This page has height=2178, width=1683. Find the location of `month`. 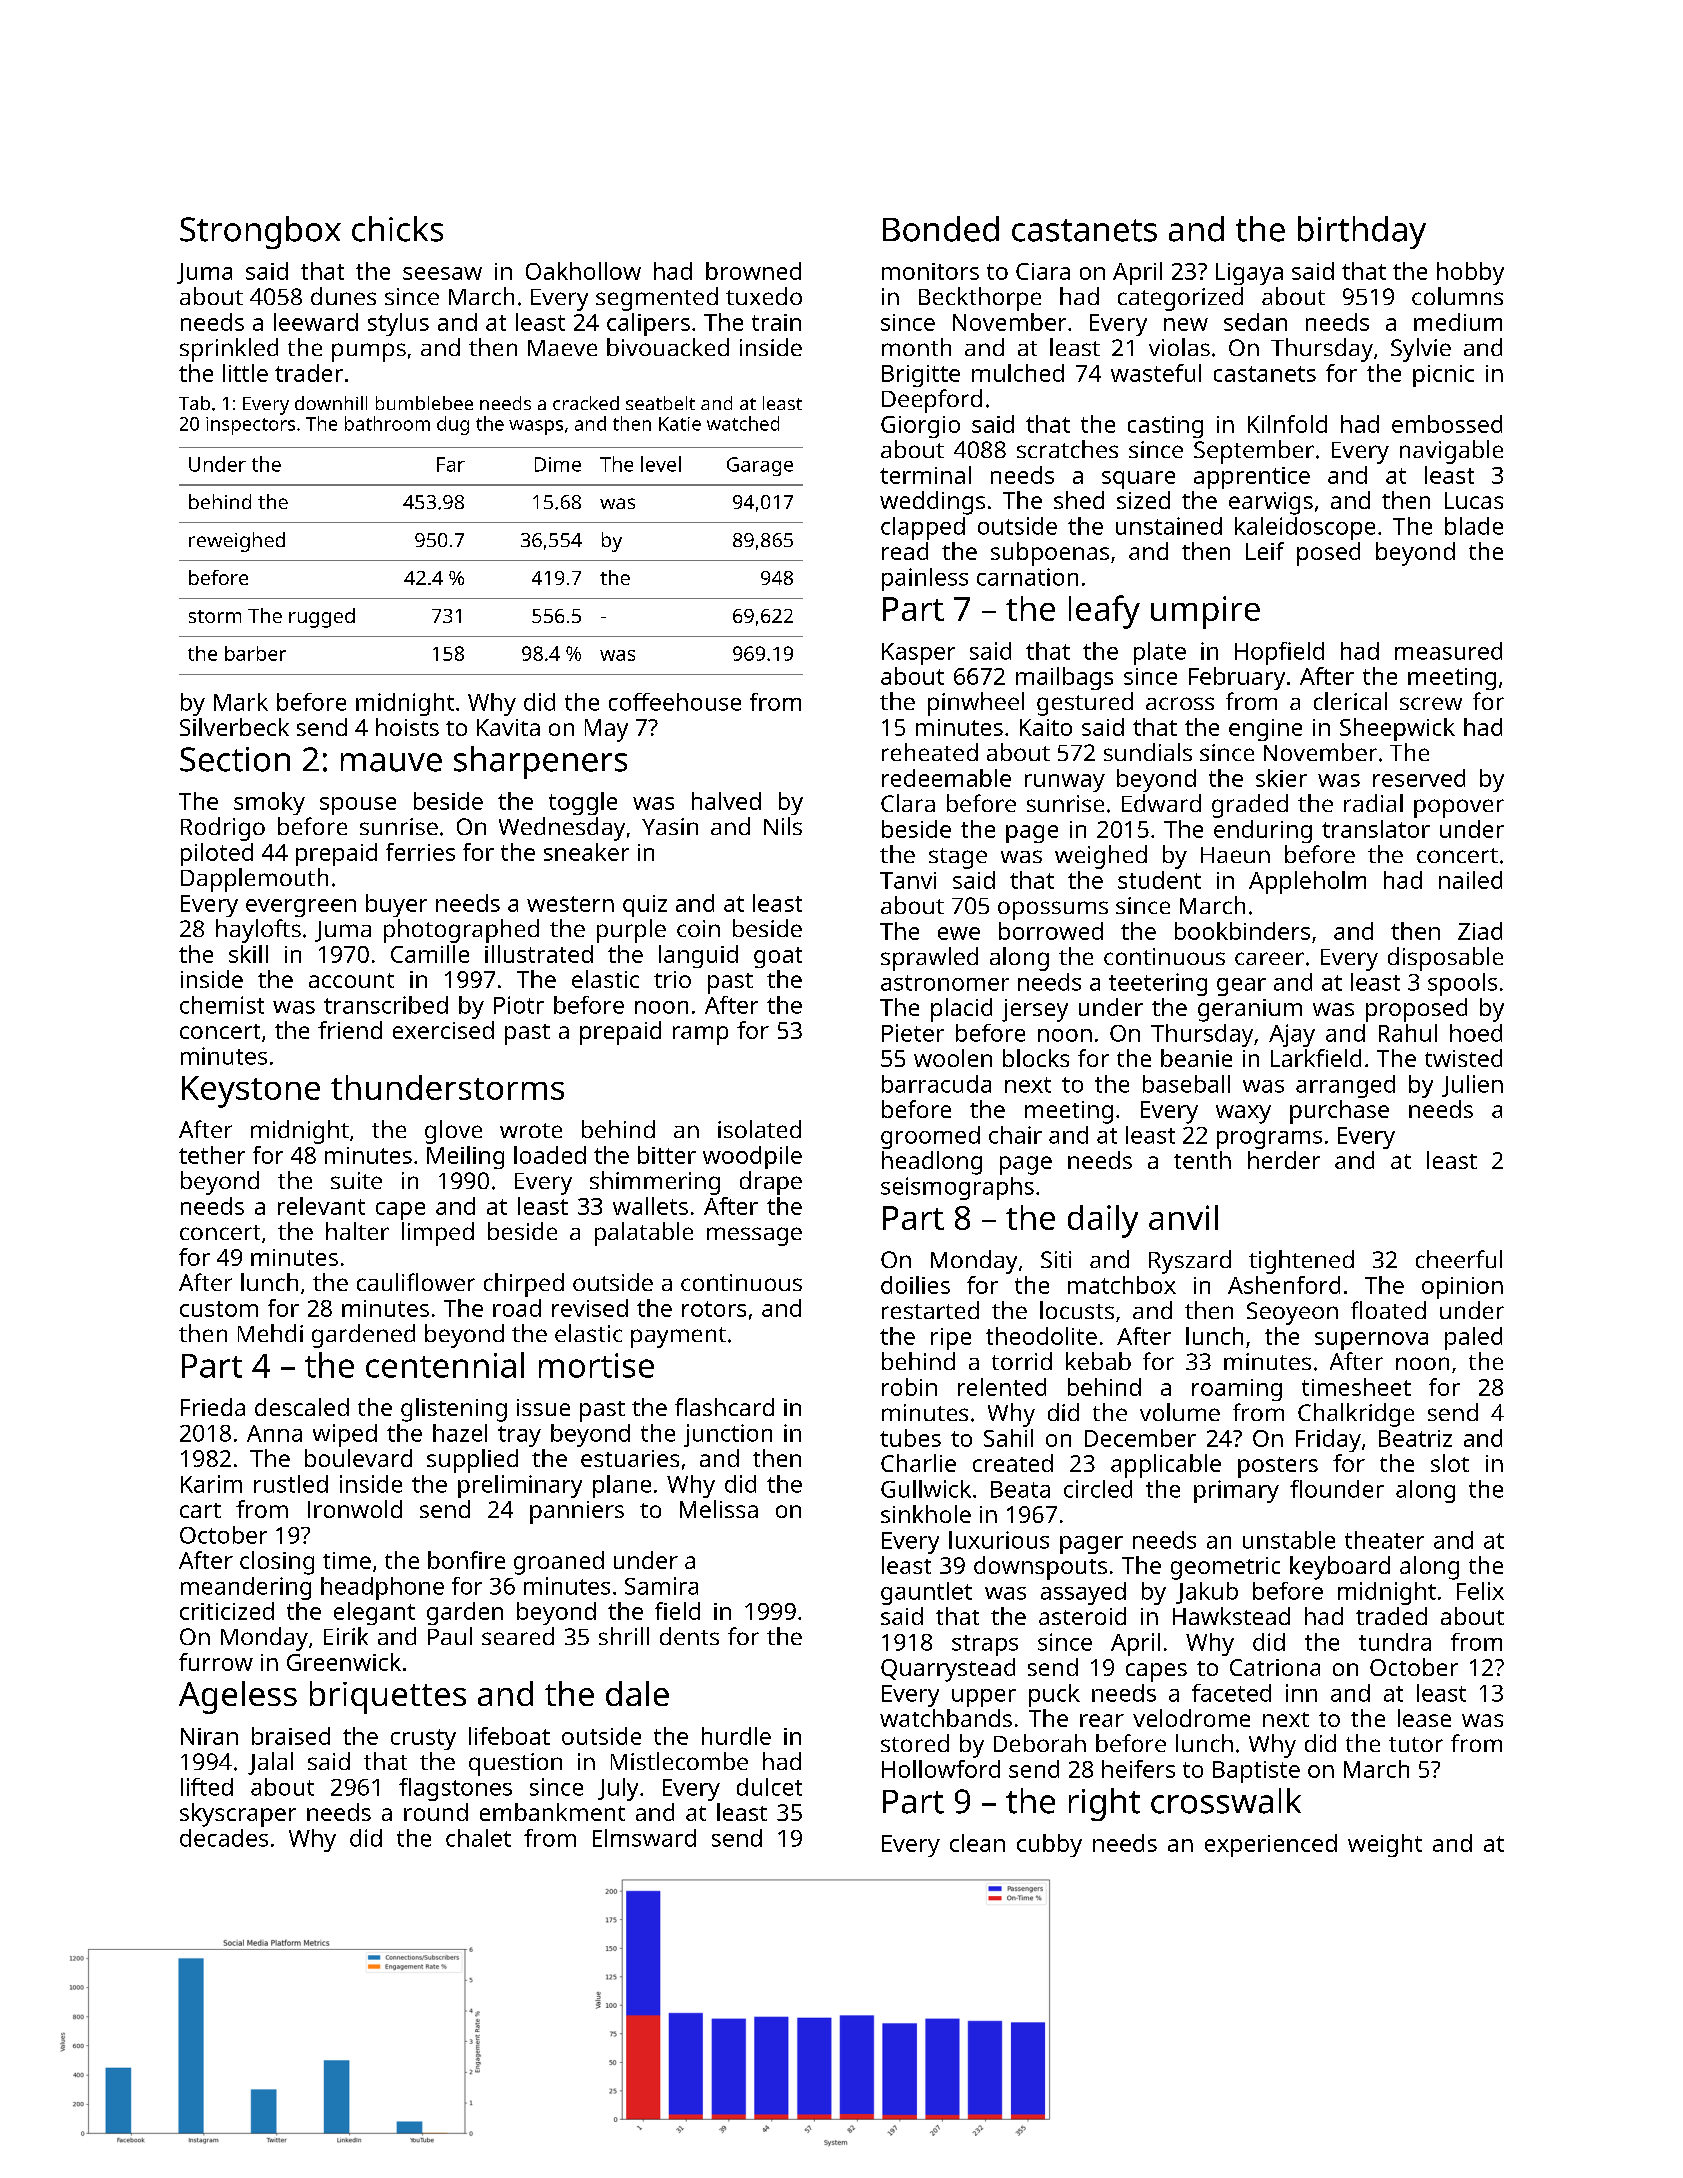

month is located at coordinates (916, 347).
